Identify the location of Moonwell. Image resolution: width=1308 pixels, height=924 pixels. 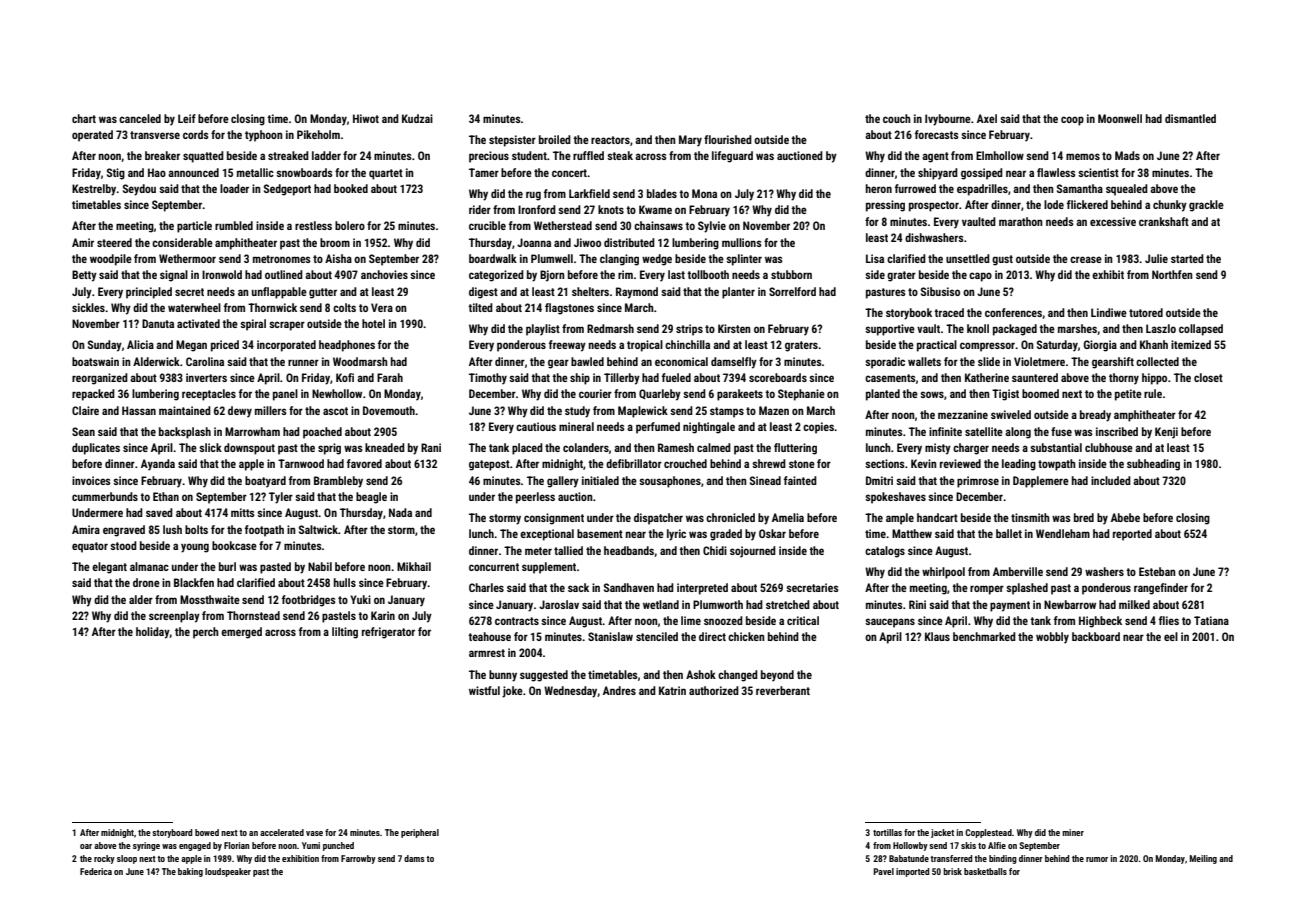
(1120, 118).
